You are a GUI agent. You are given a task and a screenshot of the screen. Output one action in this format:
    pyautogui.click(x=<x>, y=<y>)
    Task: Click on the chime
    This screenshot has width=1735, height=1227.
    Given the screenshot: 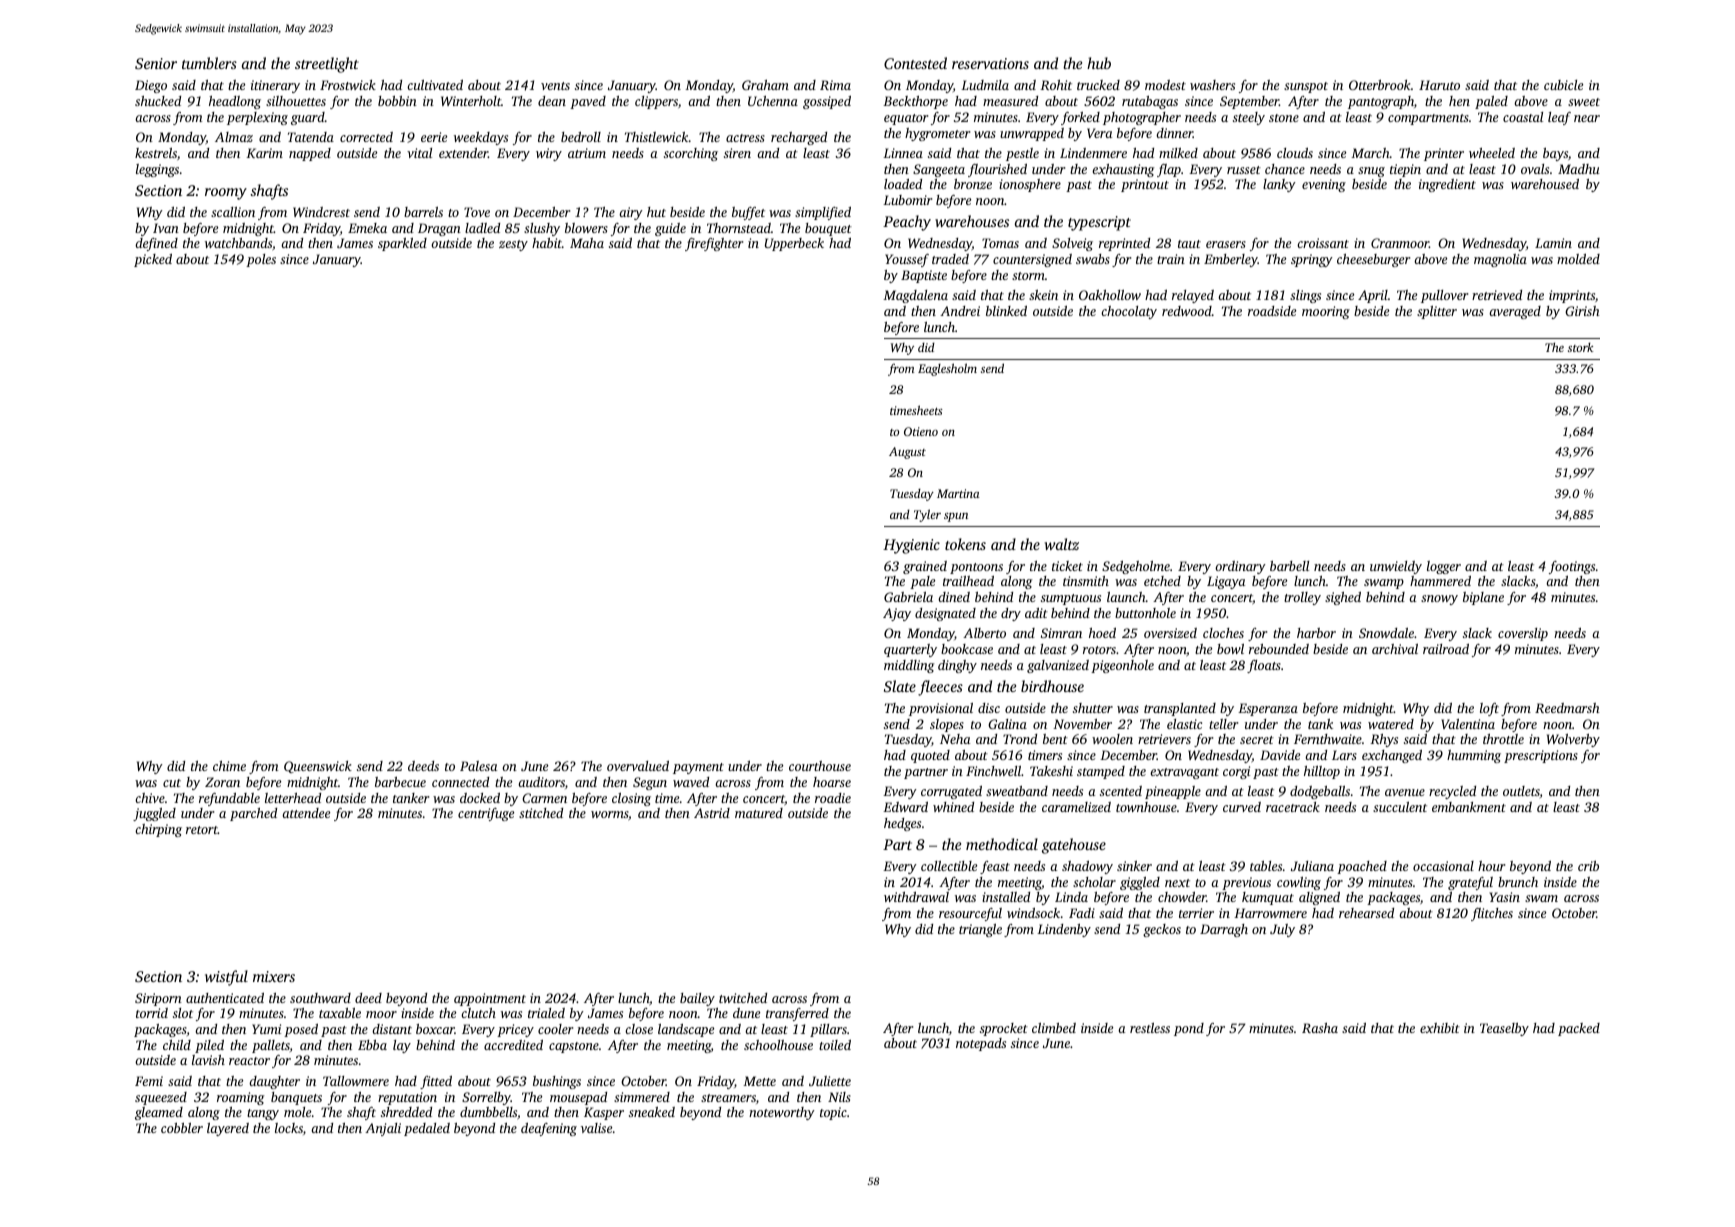 What is the action you would take?
    pyautogui.click(x=229, y=766)
